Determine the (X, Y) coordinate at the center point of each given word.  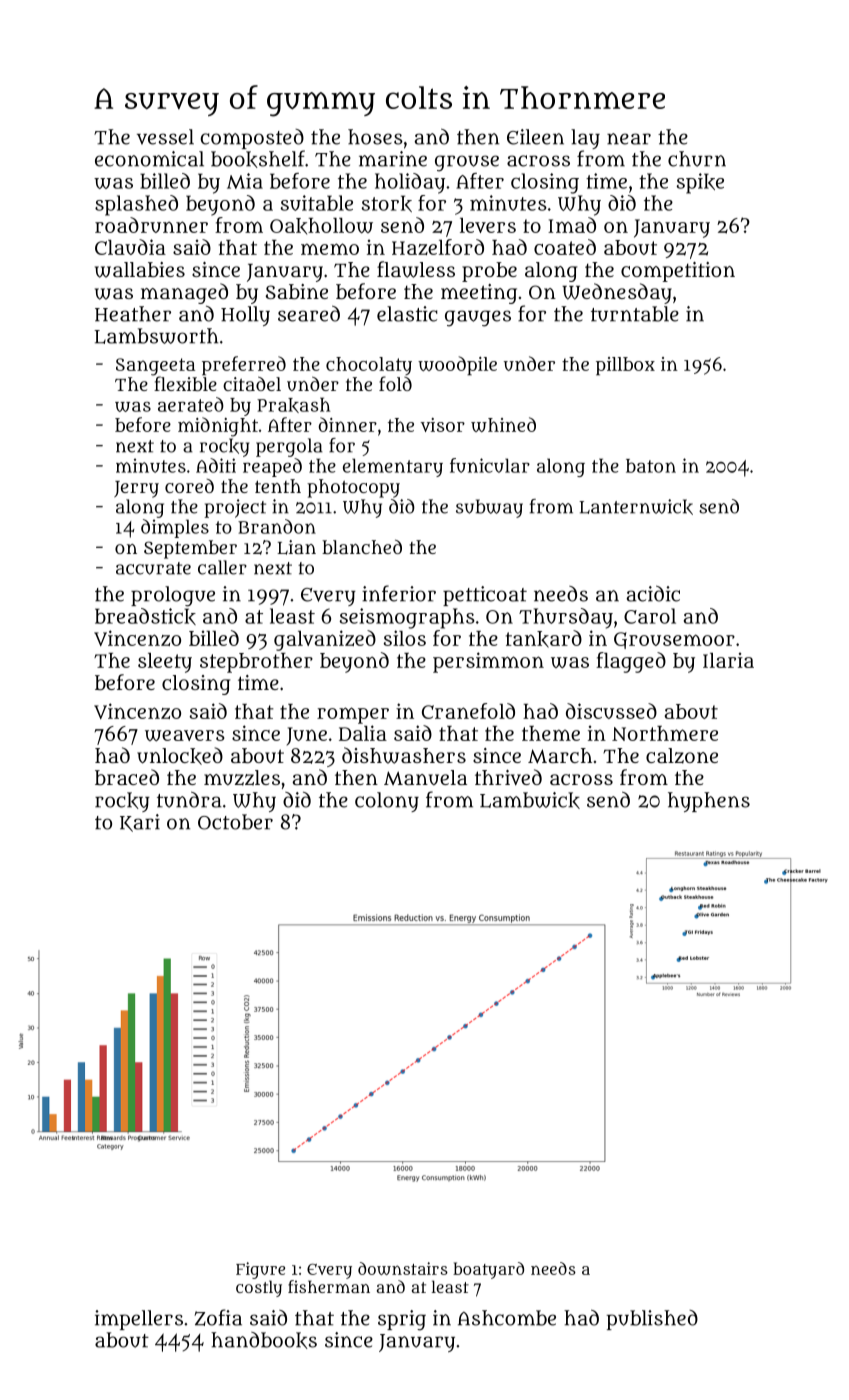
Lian (296, 547)
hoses (375, 137)
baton (651, 466)
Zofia (218, 1317)
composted (252, 139)
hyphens (709, 802)
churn (697, 159)
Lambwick (530, 800)
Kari (140, 823)
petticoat (485, 596)
